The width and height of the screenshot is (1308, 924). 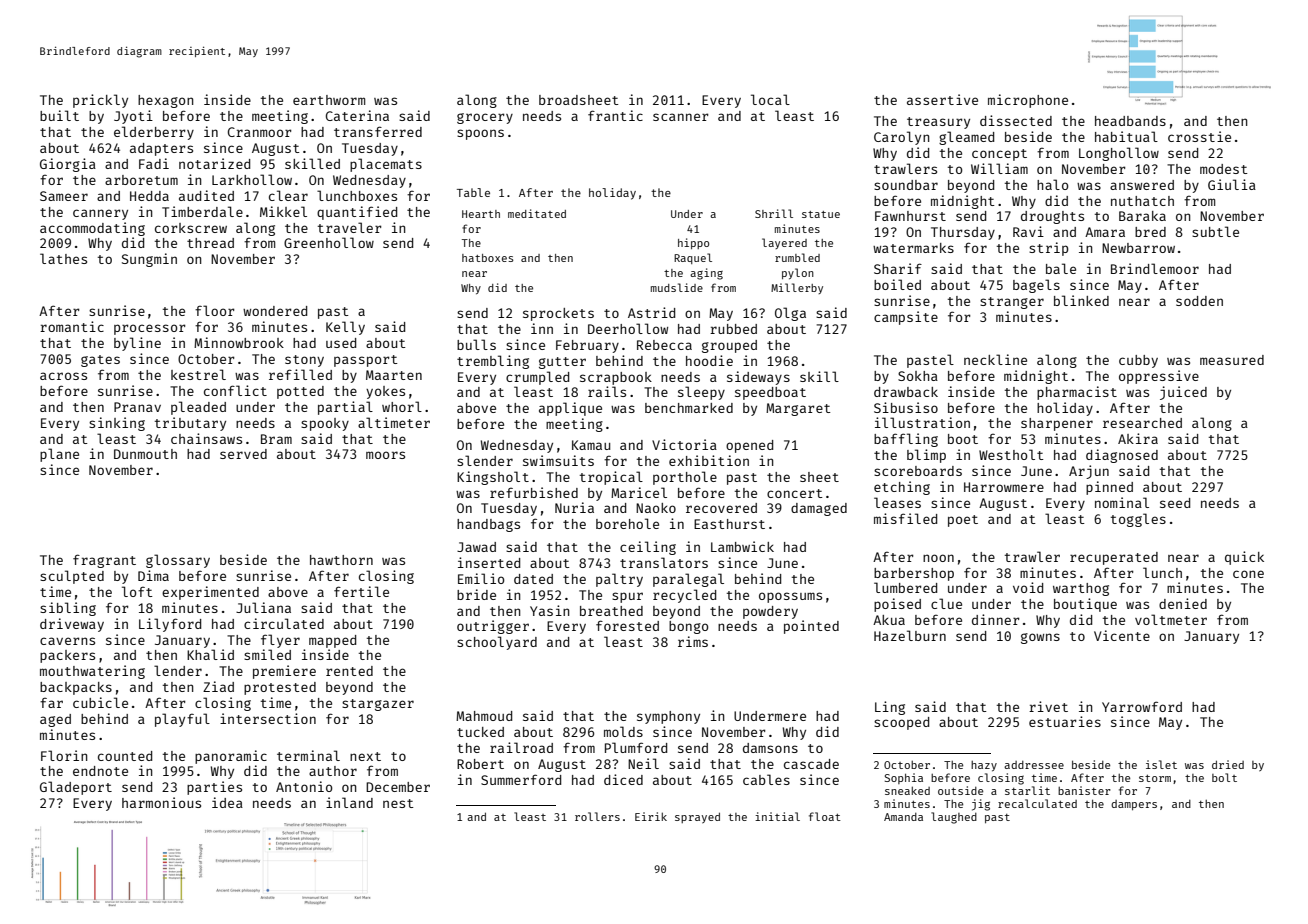 What do you see at coordinates (59, 115) in the screenshot?
I see `built` at bounding box center [59, 115].
